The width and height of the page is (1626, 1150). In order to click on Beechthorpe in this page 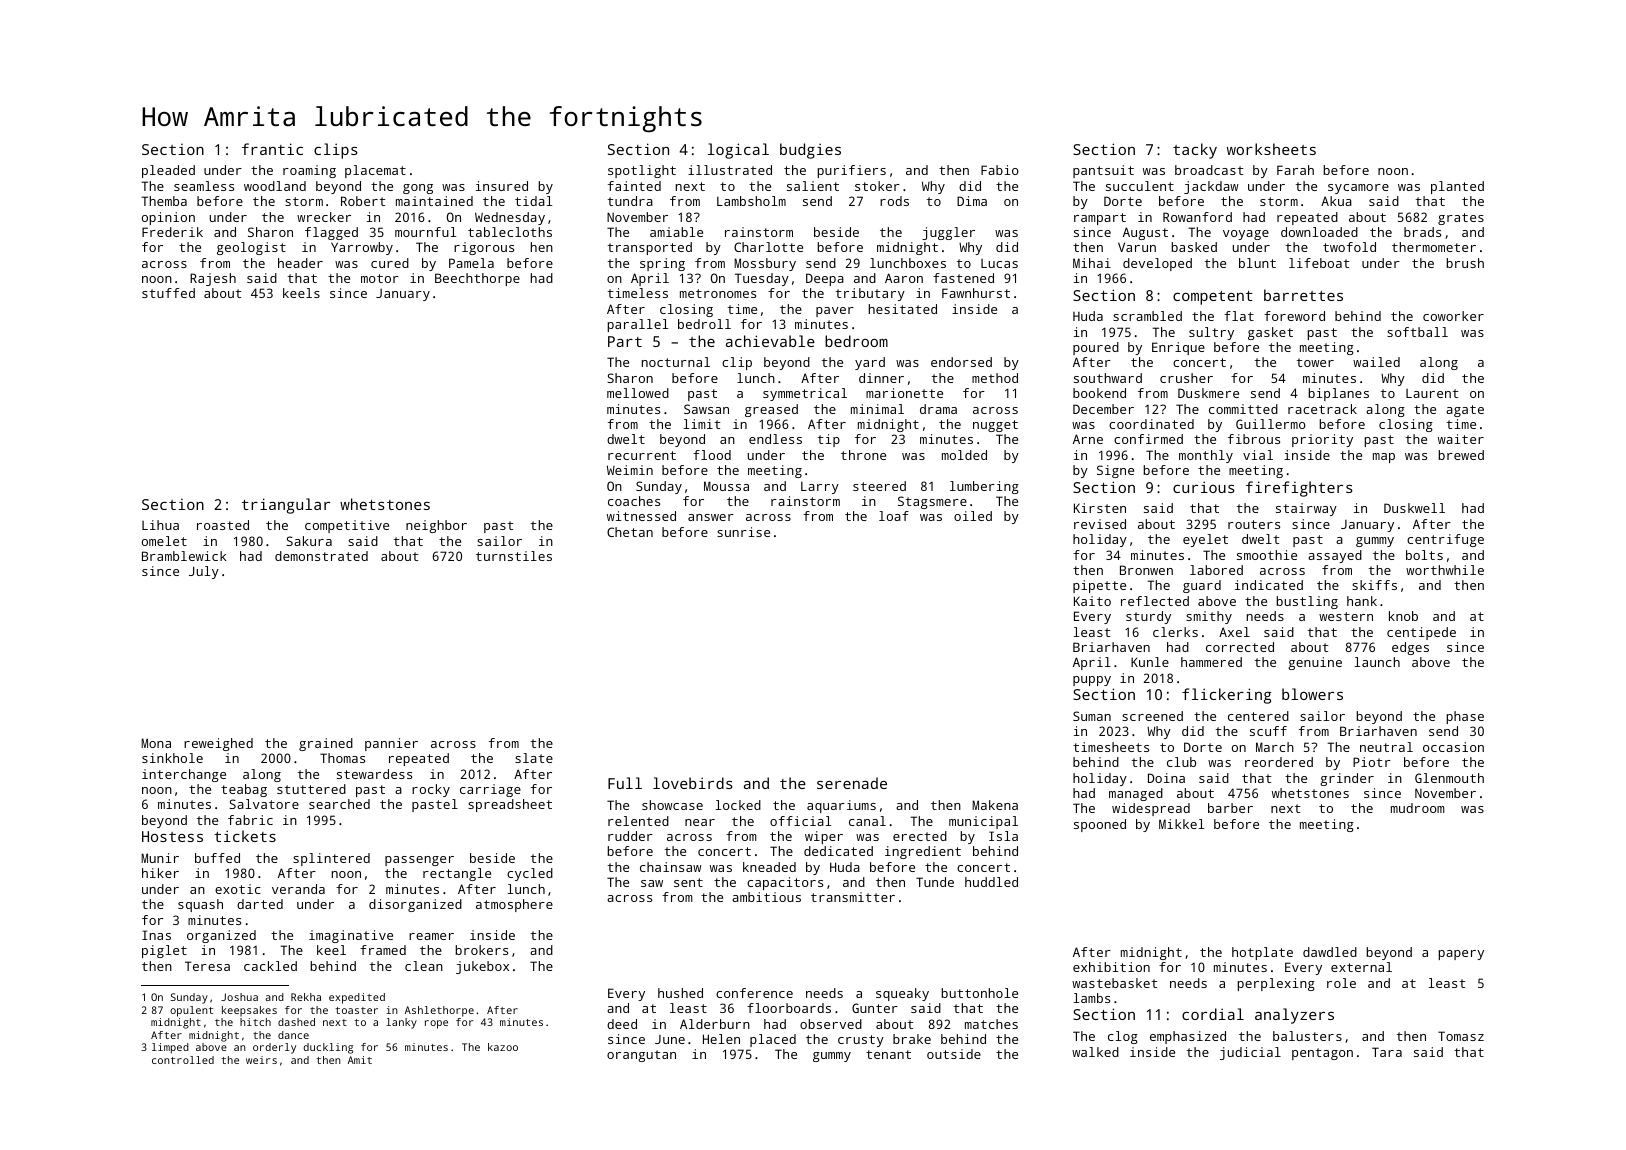, I will do `click(477, 279)`.
